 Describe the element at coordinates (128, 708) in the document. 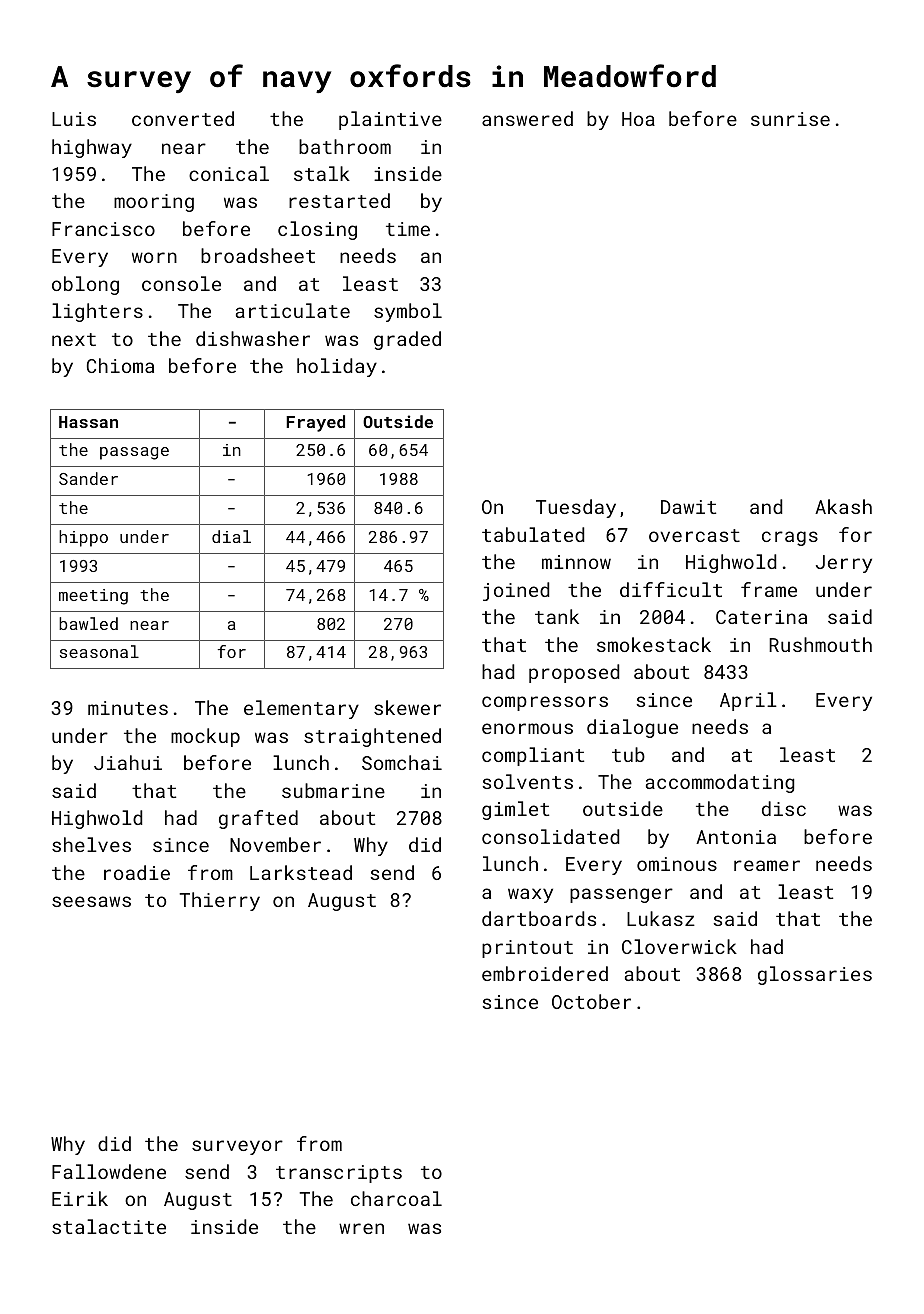

I see `minutes` at that location.
